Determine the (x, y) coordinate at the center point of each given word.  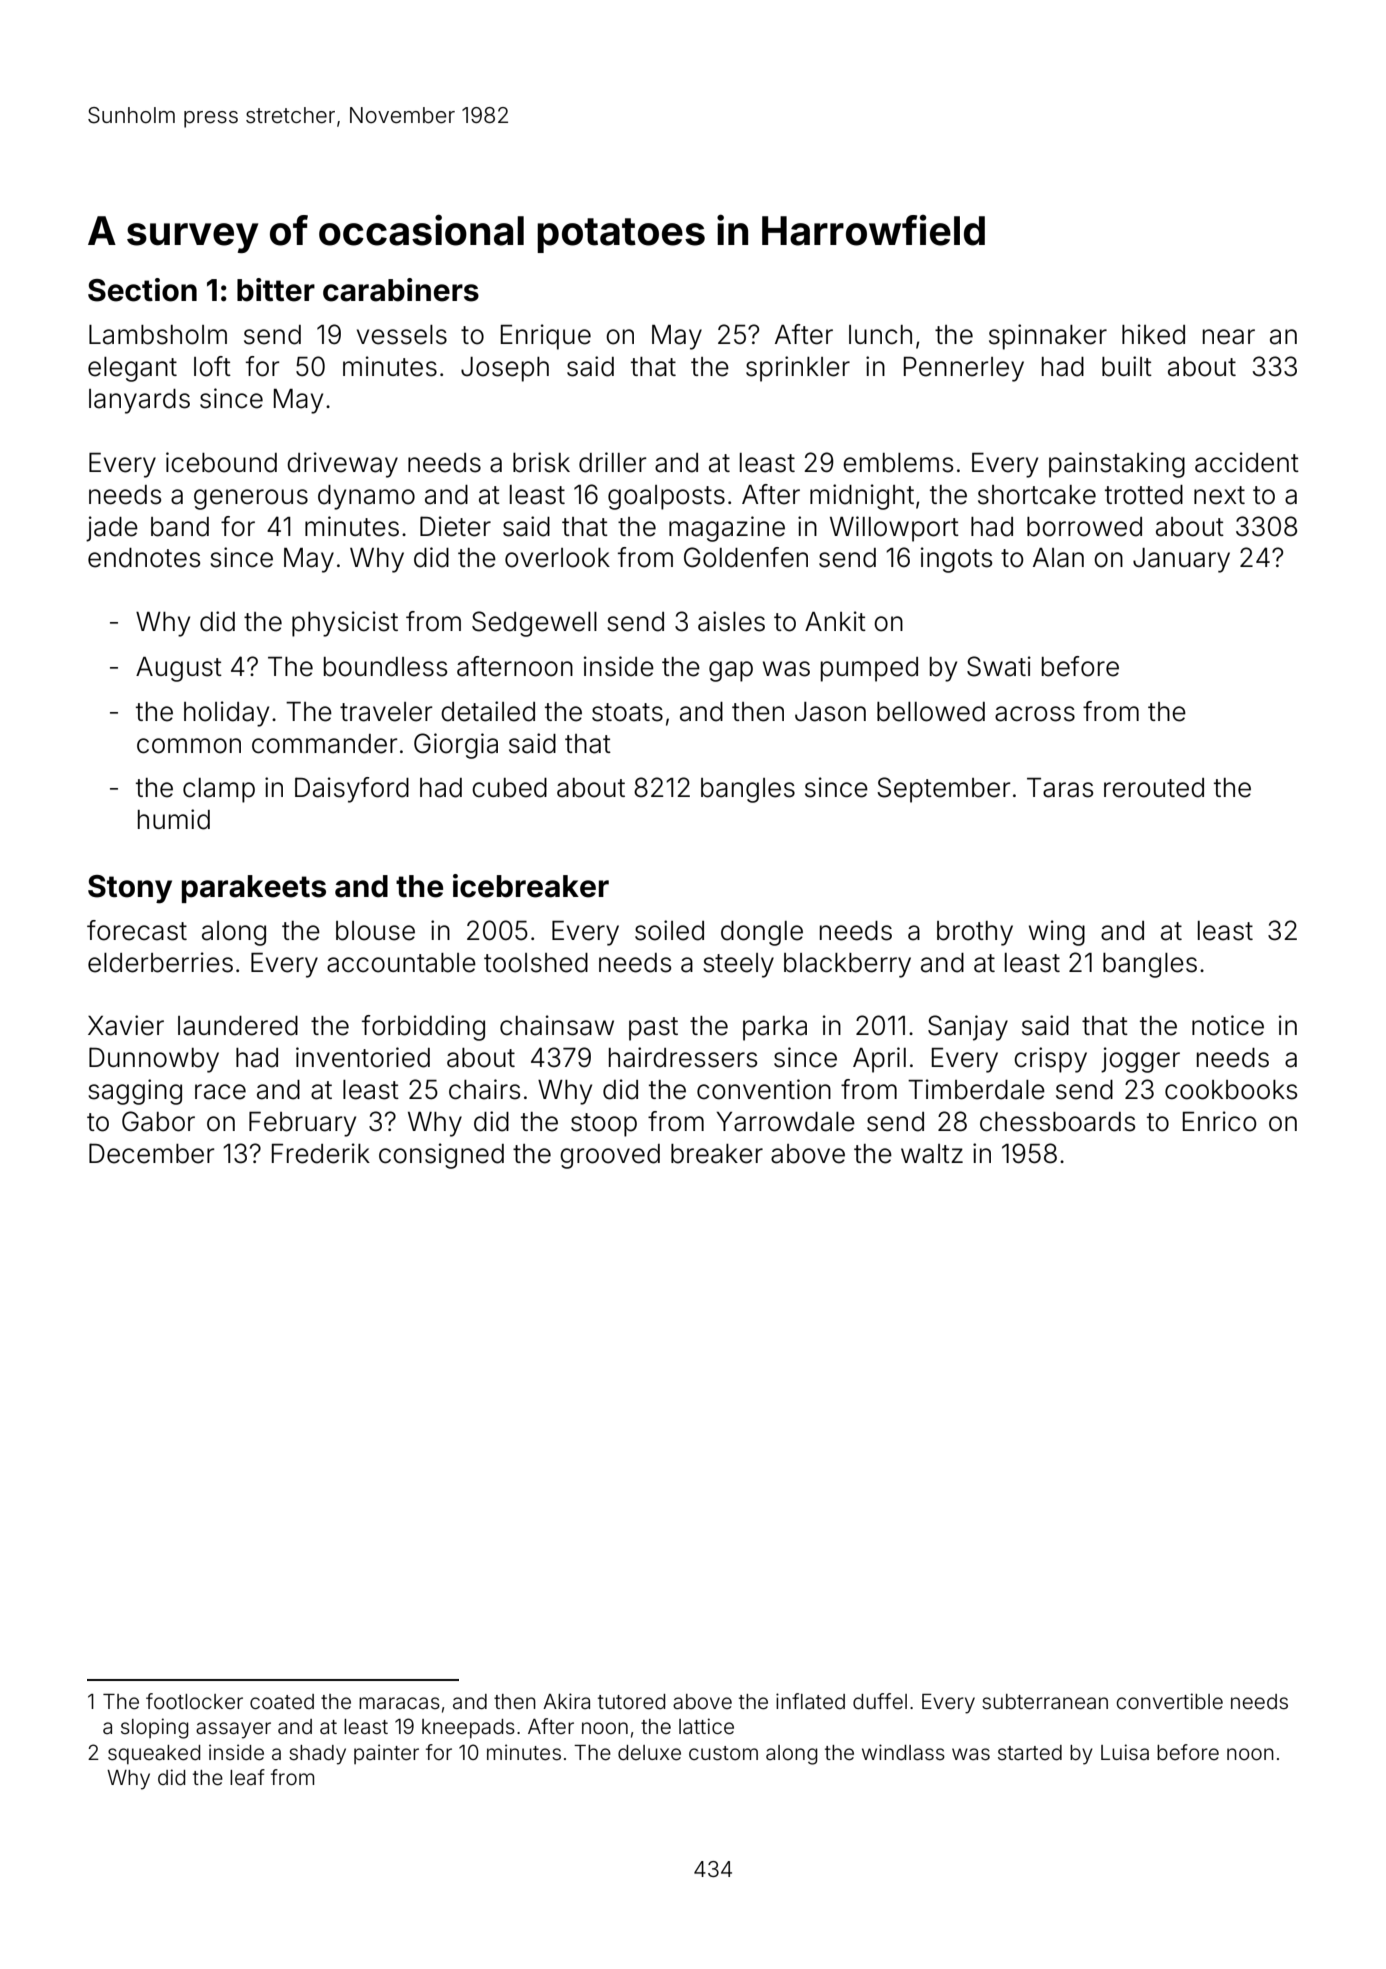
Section (142, 290)
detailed (488, 711)
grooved (610, 1156)
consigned (441, 1156)
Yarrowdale (785, 1122)
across (1035, 714)
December (152, 1153)
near (1229, 337)
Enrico (1220, 1121)
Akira (566, 1701)
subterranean (1045, 1702)
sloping (155, 1728)
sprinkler (798, 369)
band (180, 527)
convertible (1169, 1701)
